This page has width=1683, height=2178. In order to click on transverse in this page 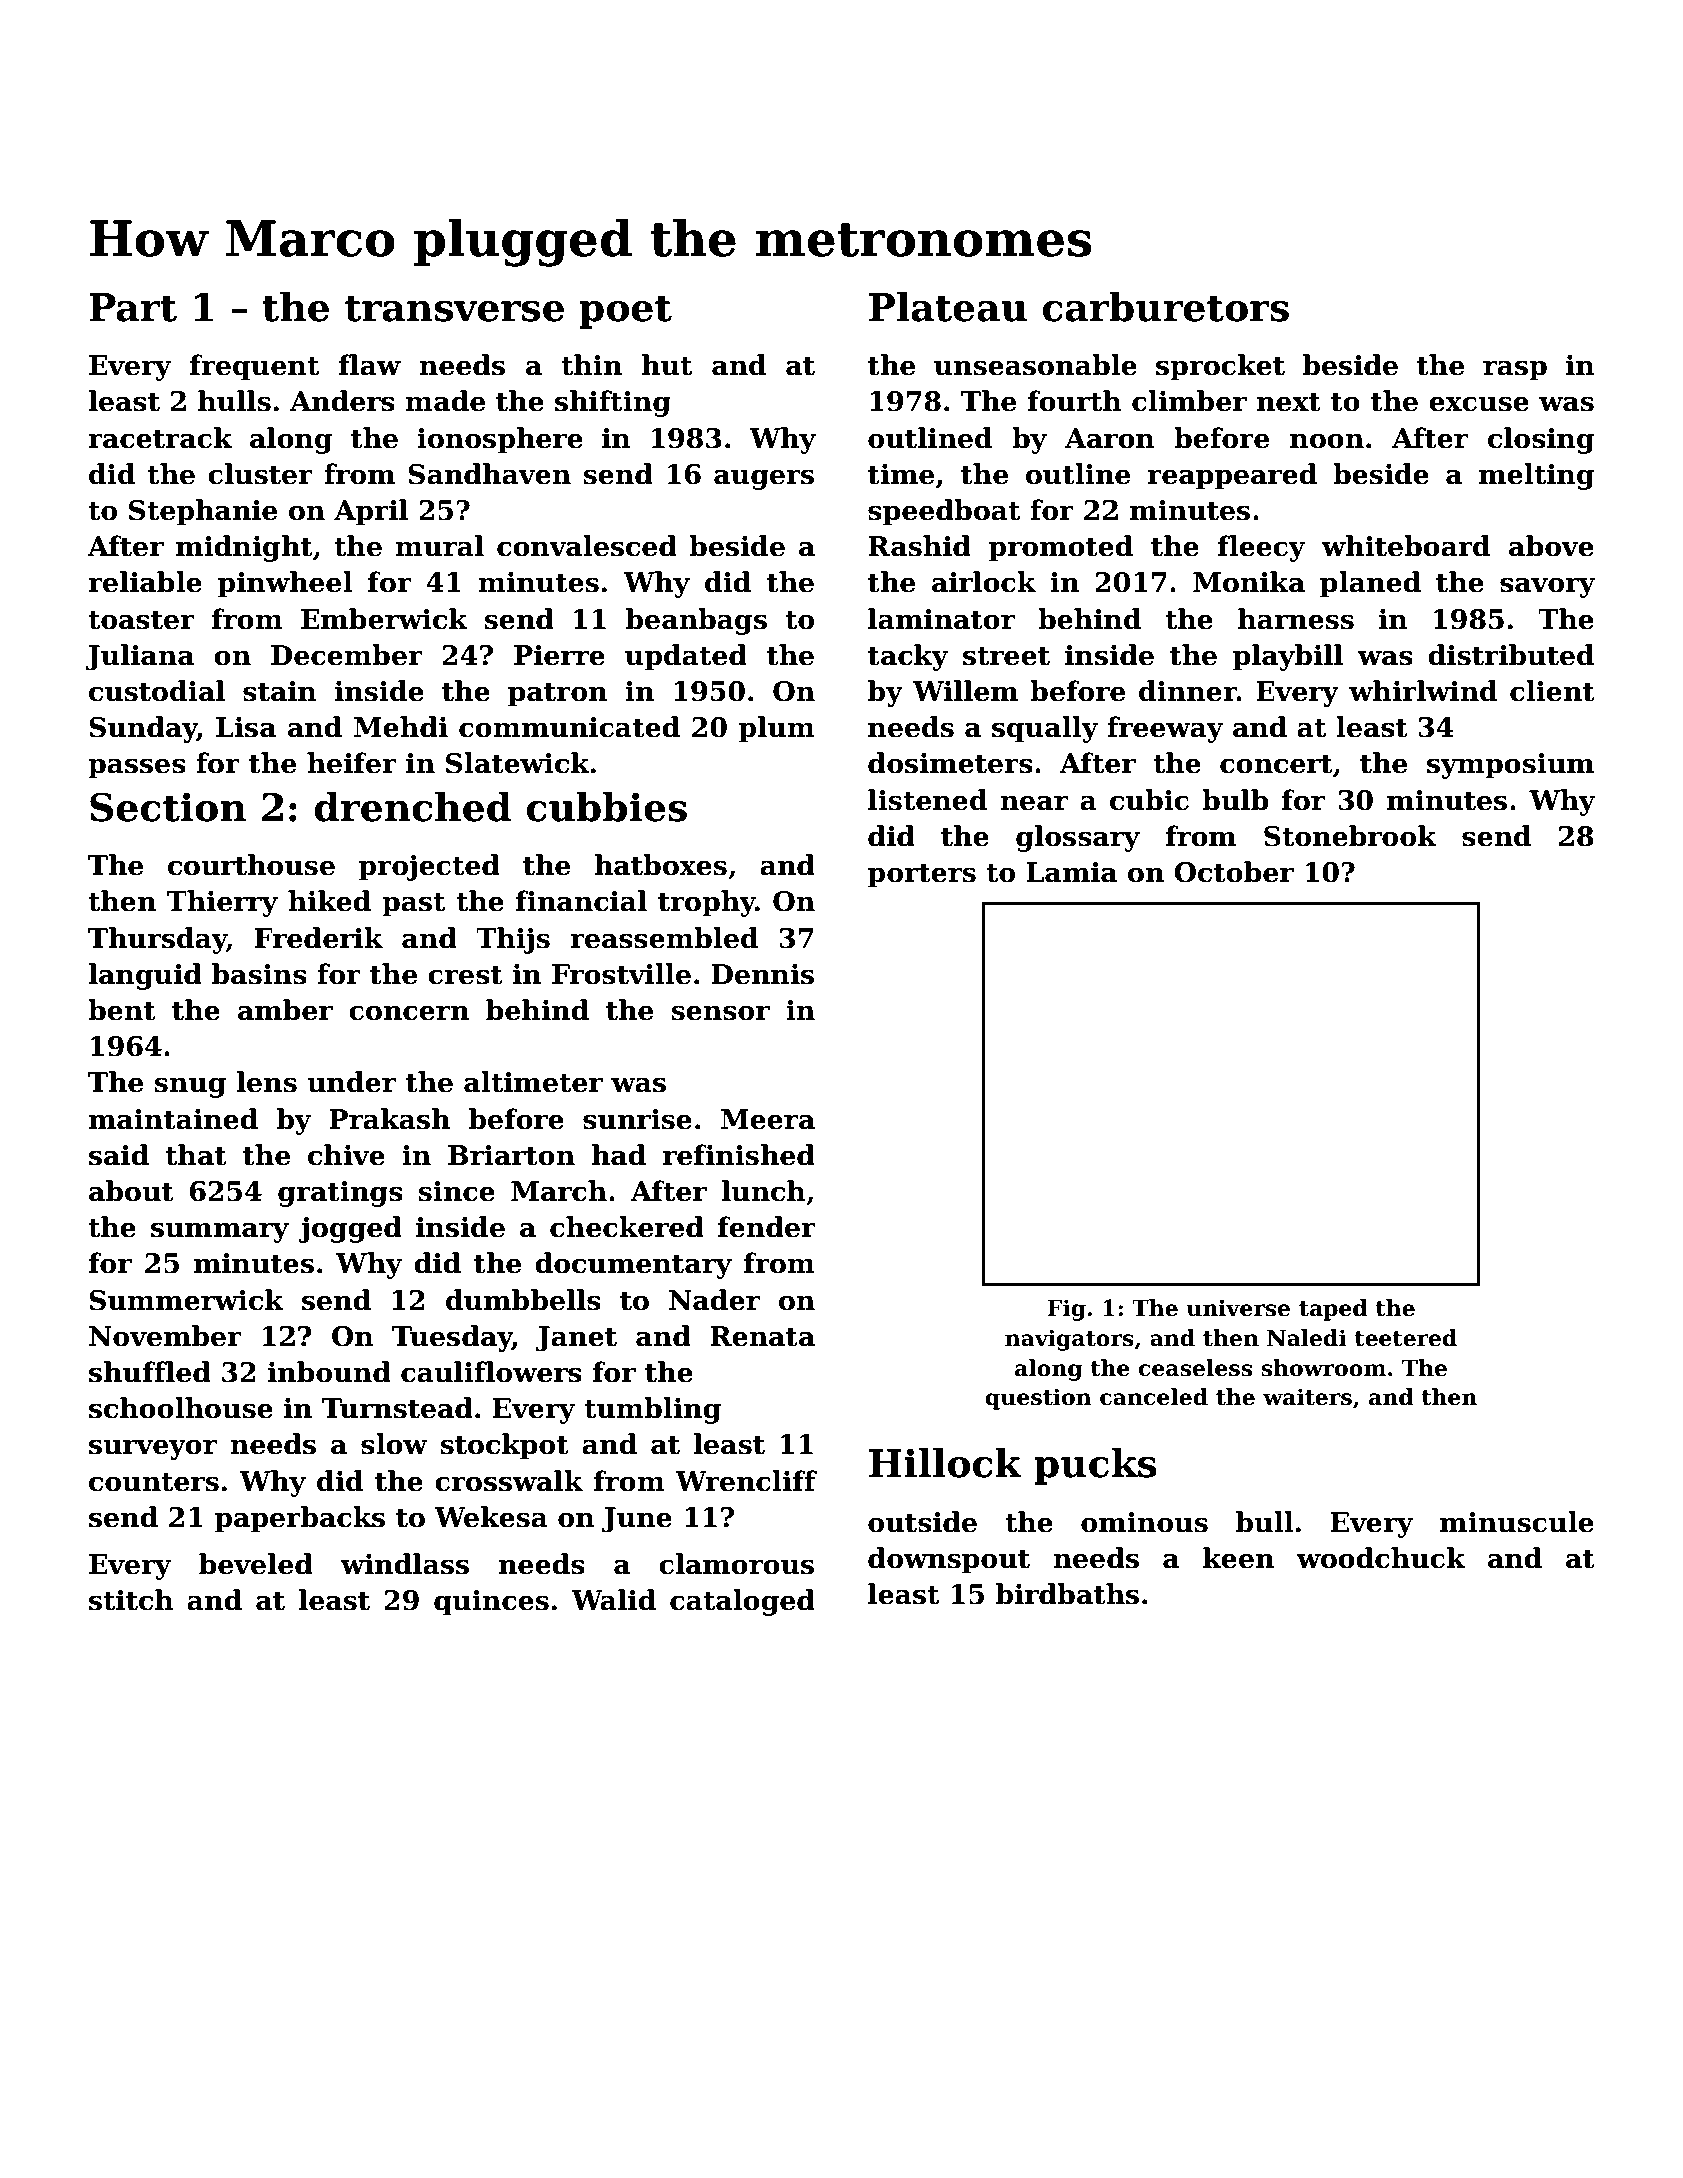, I will do `click(454, 308)`.
